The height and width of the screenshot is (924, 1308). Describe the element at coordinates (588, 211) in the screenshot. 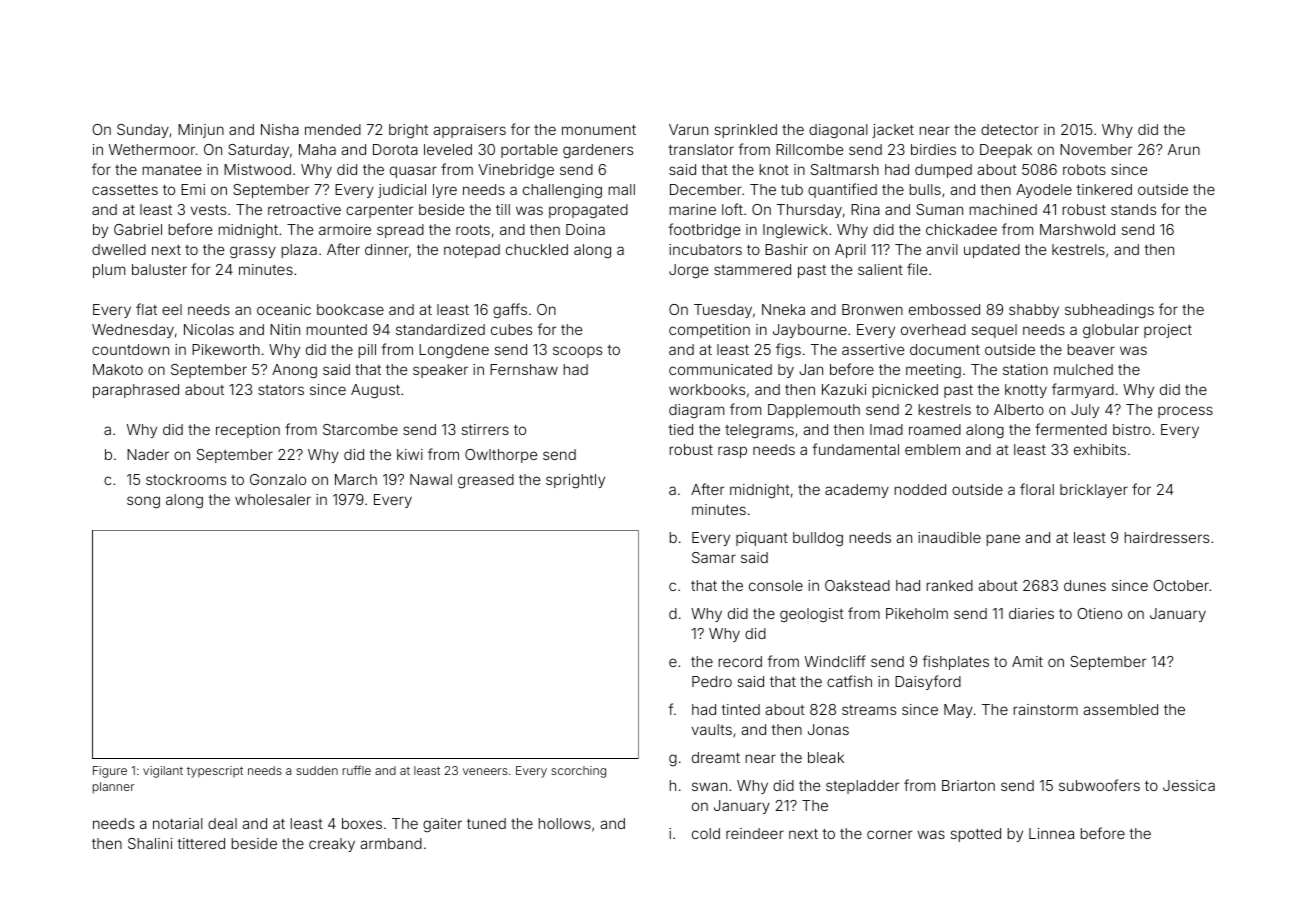

I see `propagated` at that location.
